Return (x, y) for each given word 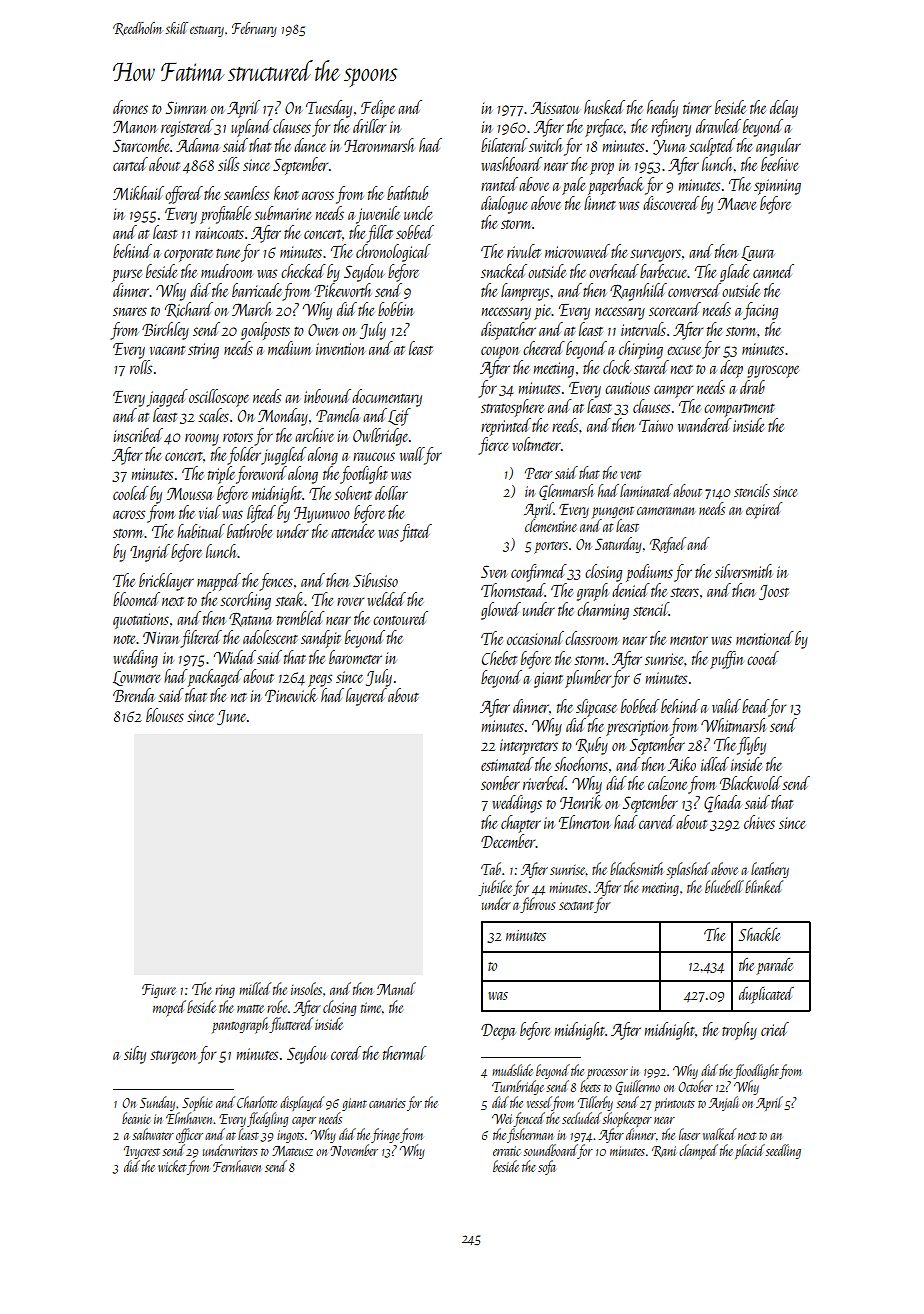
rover (350, 601)
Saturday (618, 545)
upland (251, 128)
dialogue (504, 205)
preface (604, 128)
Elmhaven (190, 1118)
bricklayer (166, 582)
